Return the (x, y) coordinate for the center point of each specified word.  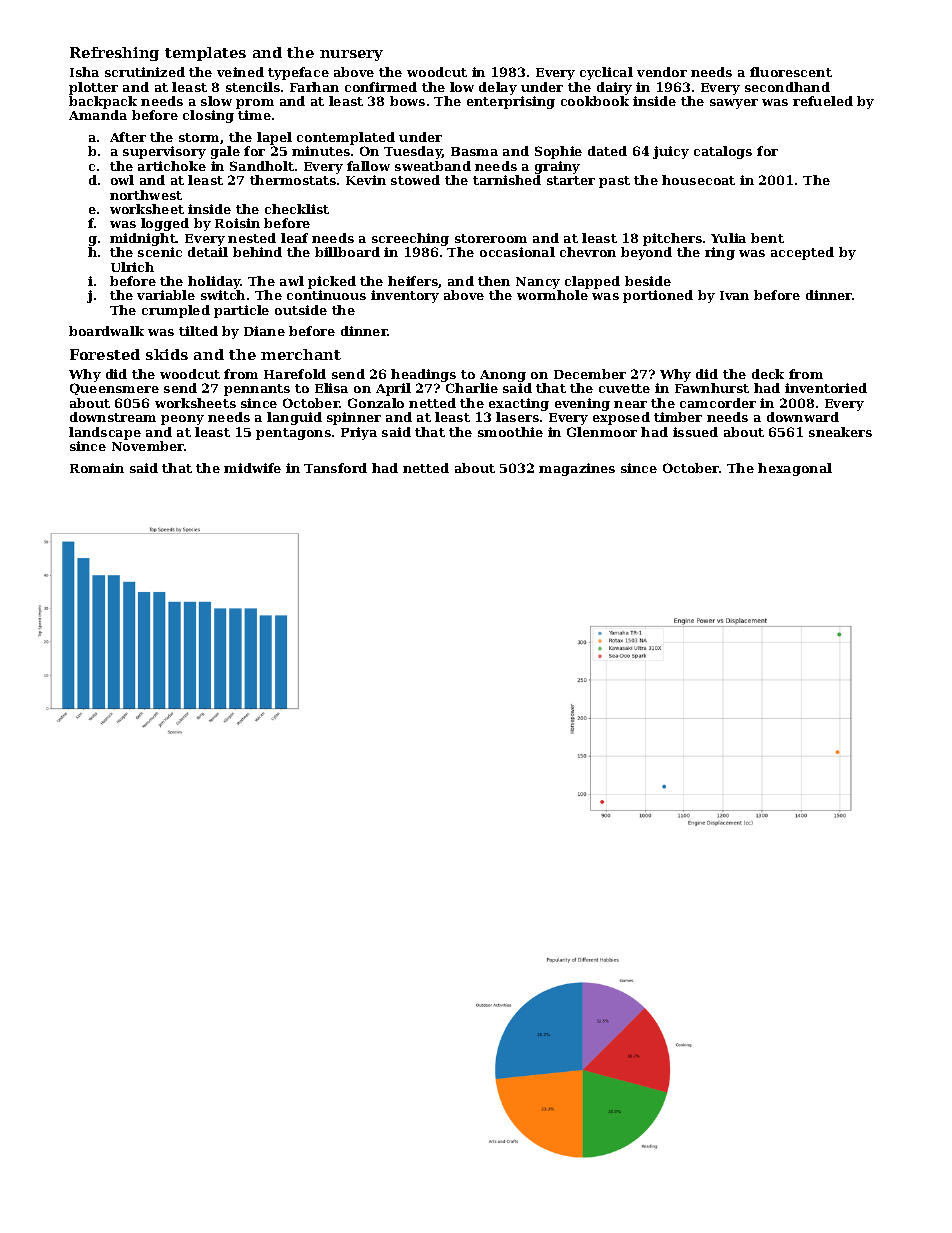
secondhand (787, 87)
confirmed (381, 87)
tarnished (507, 180)
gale (225, 152)
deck (768, 374)
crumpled (176, 311)
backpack (103, 102)
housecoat (698, 180)
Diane (264, 331)
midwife (252, 468)
